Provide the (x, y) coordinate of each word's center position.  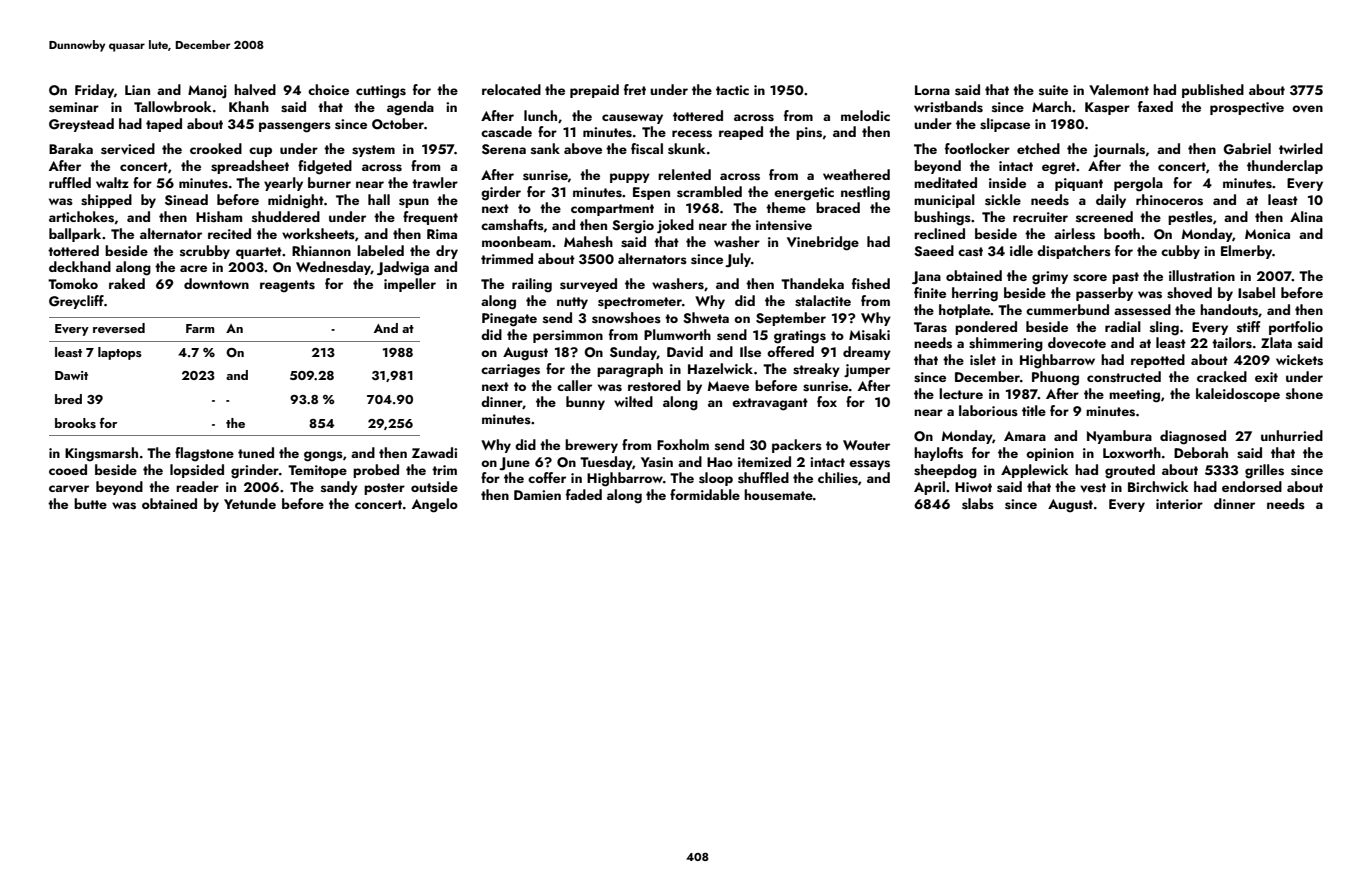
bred (68, 399)
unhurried (1292, 435)
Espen (651, 193)
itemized (764, 461)
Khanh (249, 106)
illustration (1202, 275)
